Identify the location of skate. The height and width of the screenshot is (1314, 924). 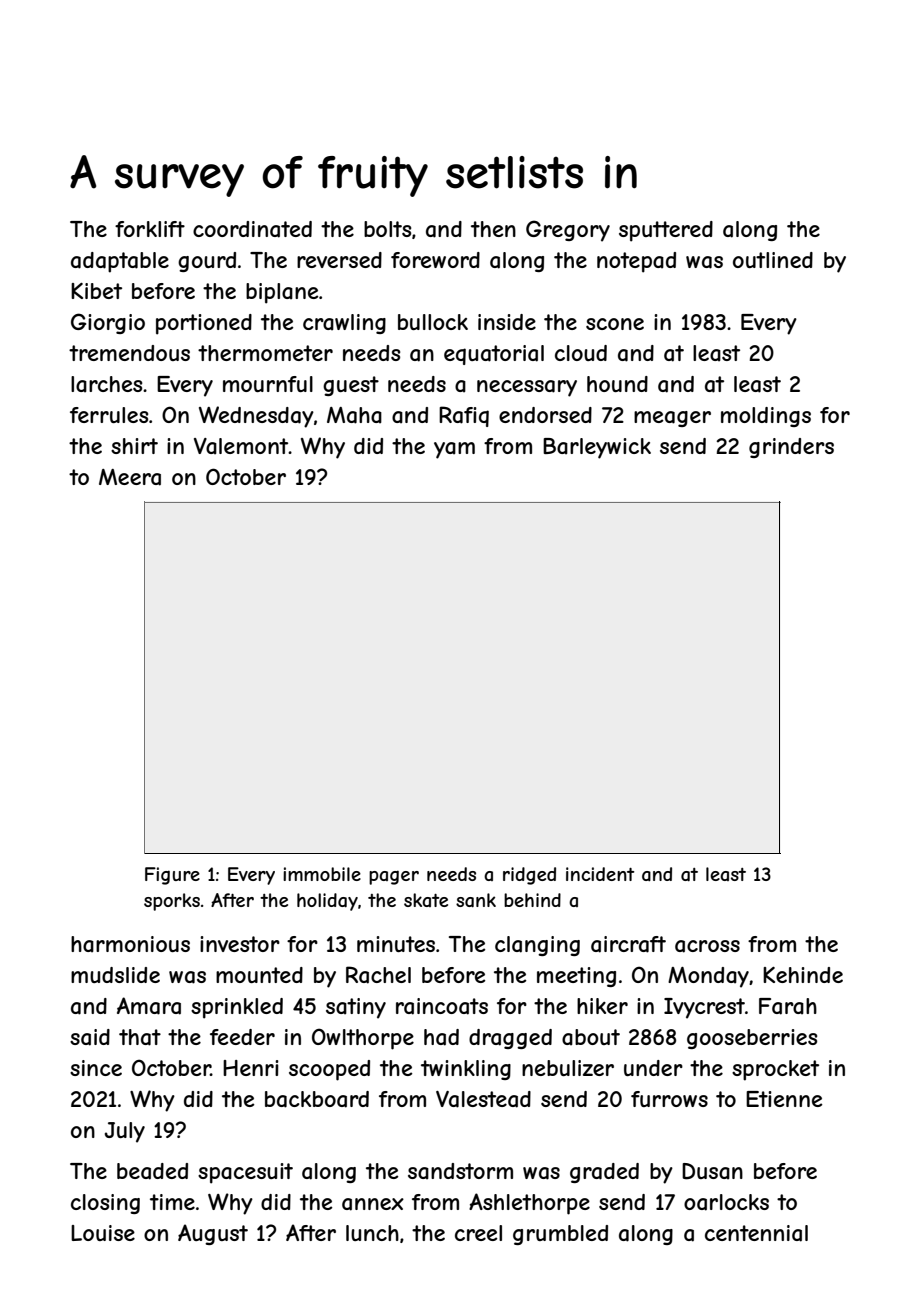
(426, 900).
